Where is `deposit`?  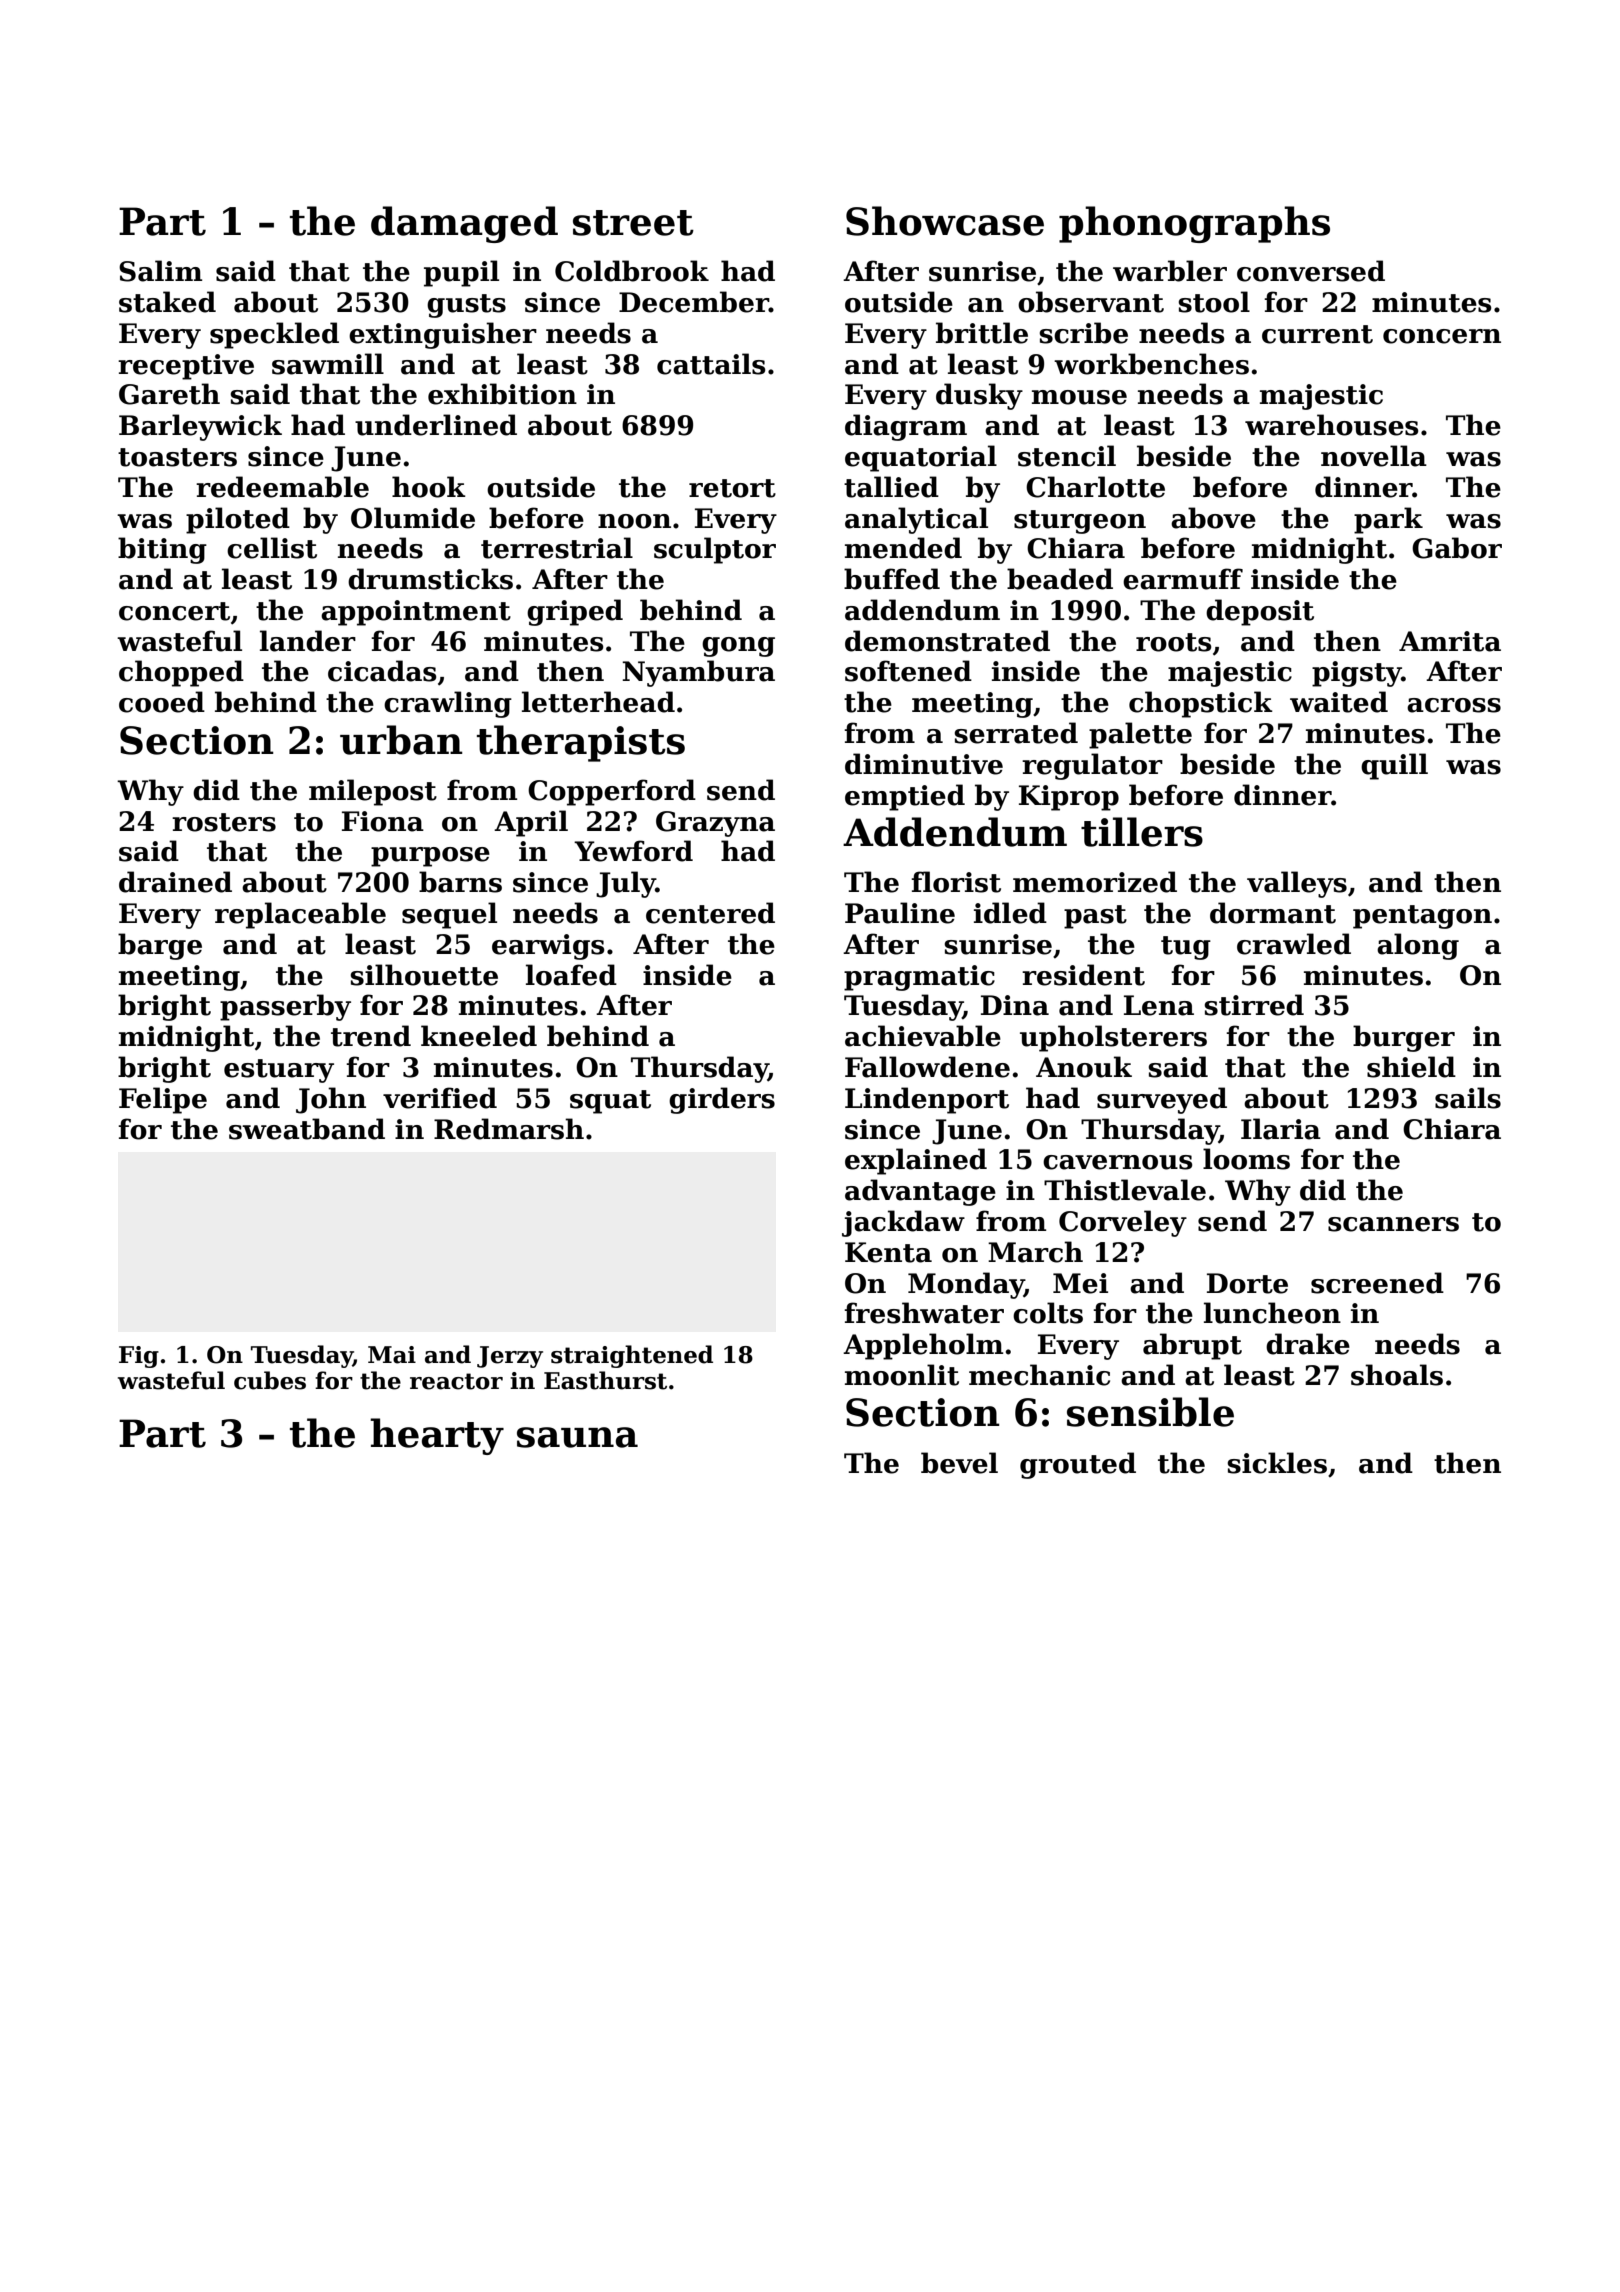
deposit is located at coordinates (1260, 612).
